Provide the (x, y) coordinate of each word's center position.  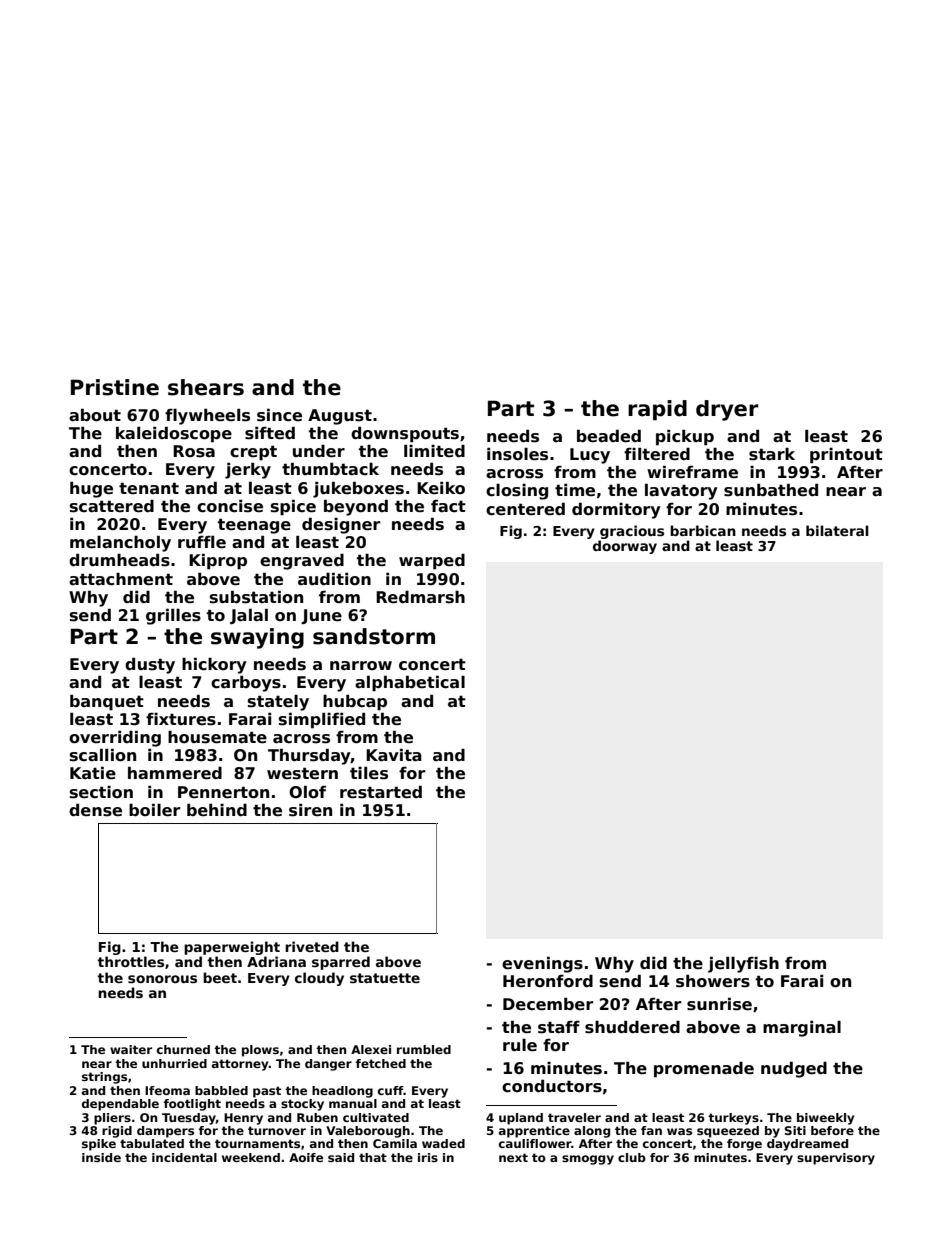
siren (310, 810)
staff (559, 1027)
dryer (727, 410)
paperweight (232, 948)
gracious (632, 532)
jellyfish (743, 964)
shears (206, 387)
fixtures (181, 719)
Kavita (394, 754)
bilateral (837, 530)
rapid (657, 410)
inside (101, 1157)
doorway (625, 547)
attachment (121, 579)
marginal (802, 1029)
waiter (131, 1049)
